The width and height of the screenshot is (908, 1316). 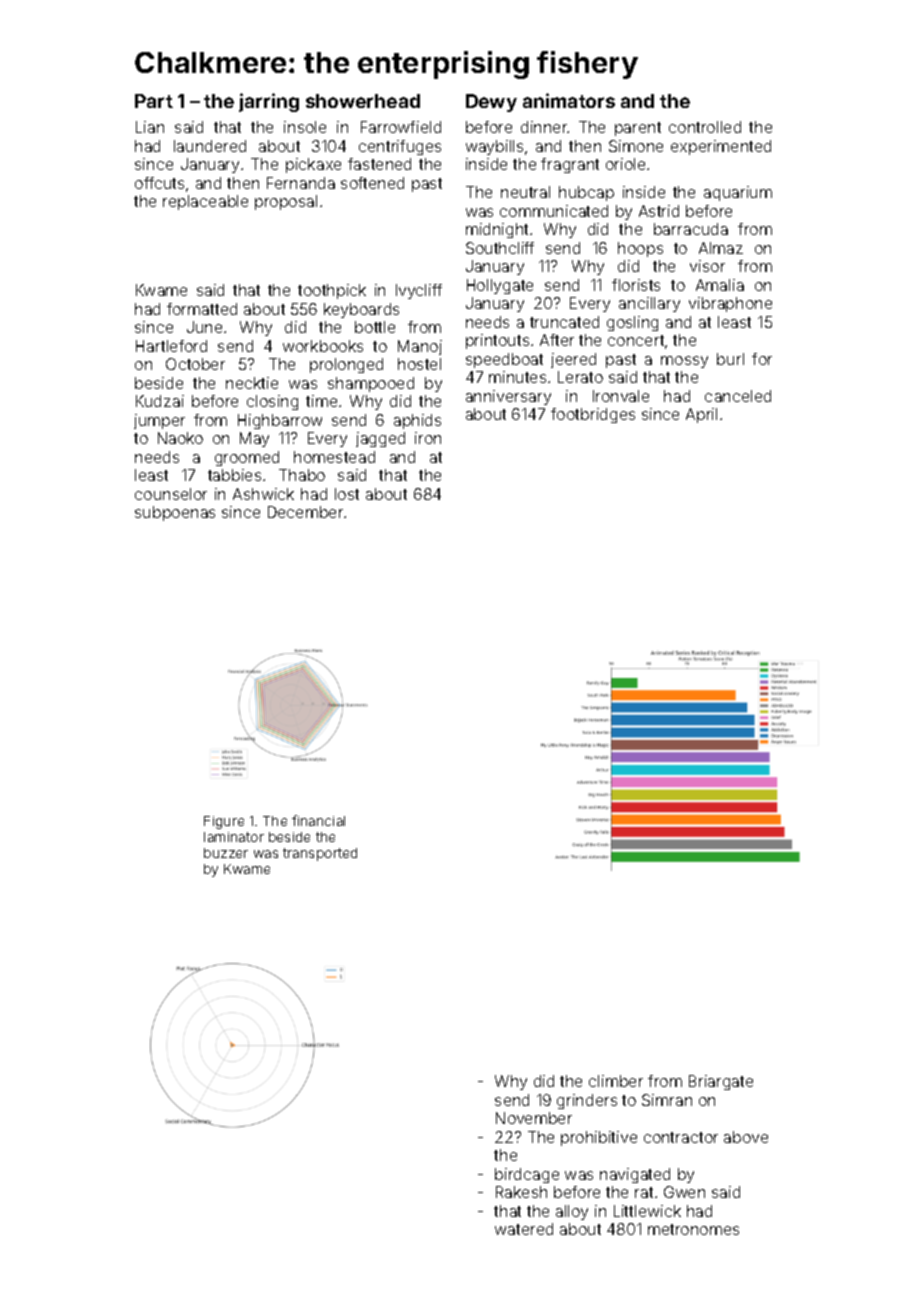 I want to click on tabbies, so click(x=234, y=475).
